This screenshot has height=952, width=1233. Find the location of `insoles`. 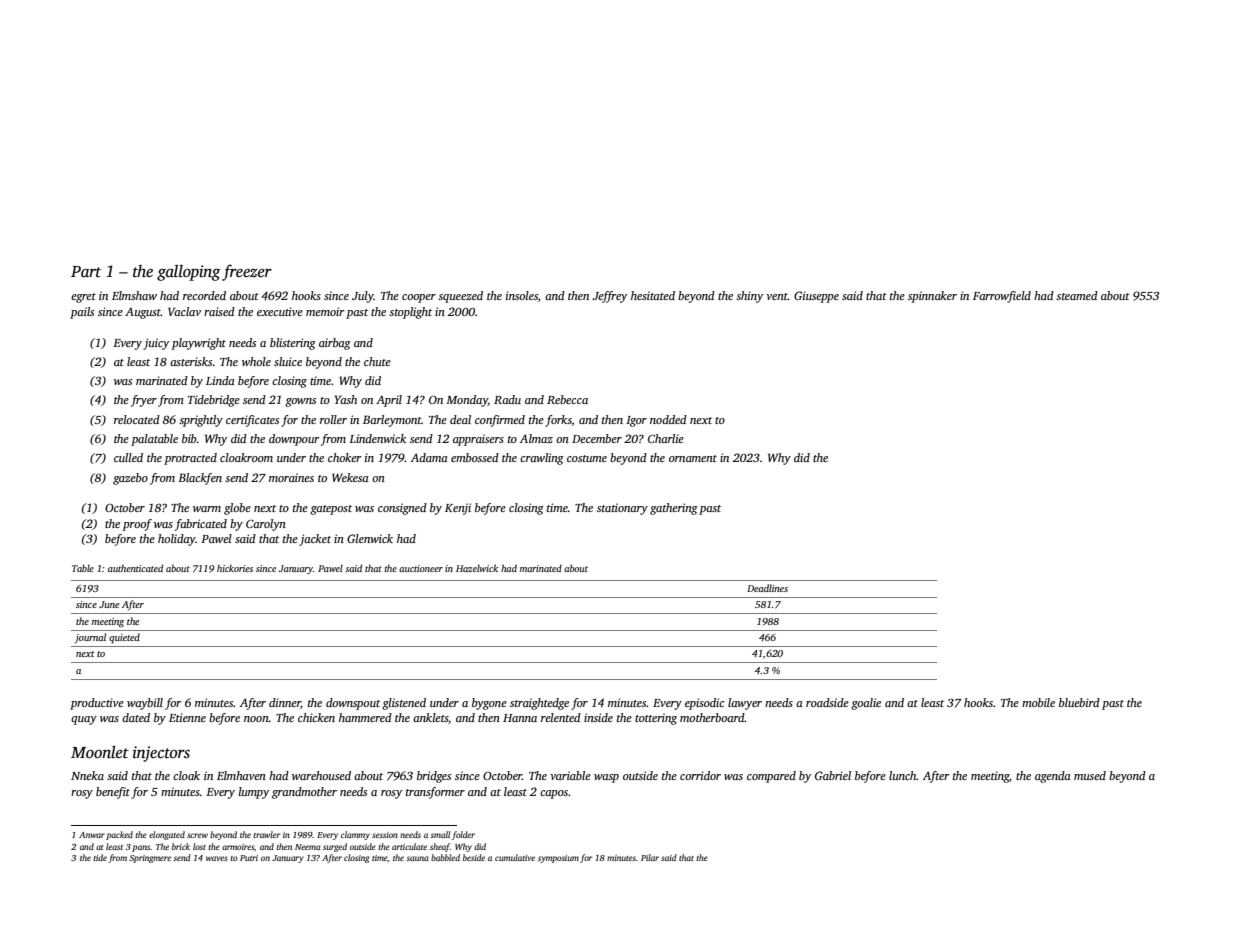

insoles is located at coordinates (522, 295).
